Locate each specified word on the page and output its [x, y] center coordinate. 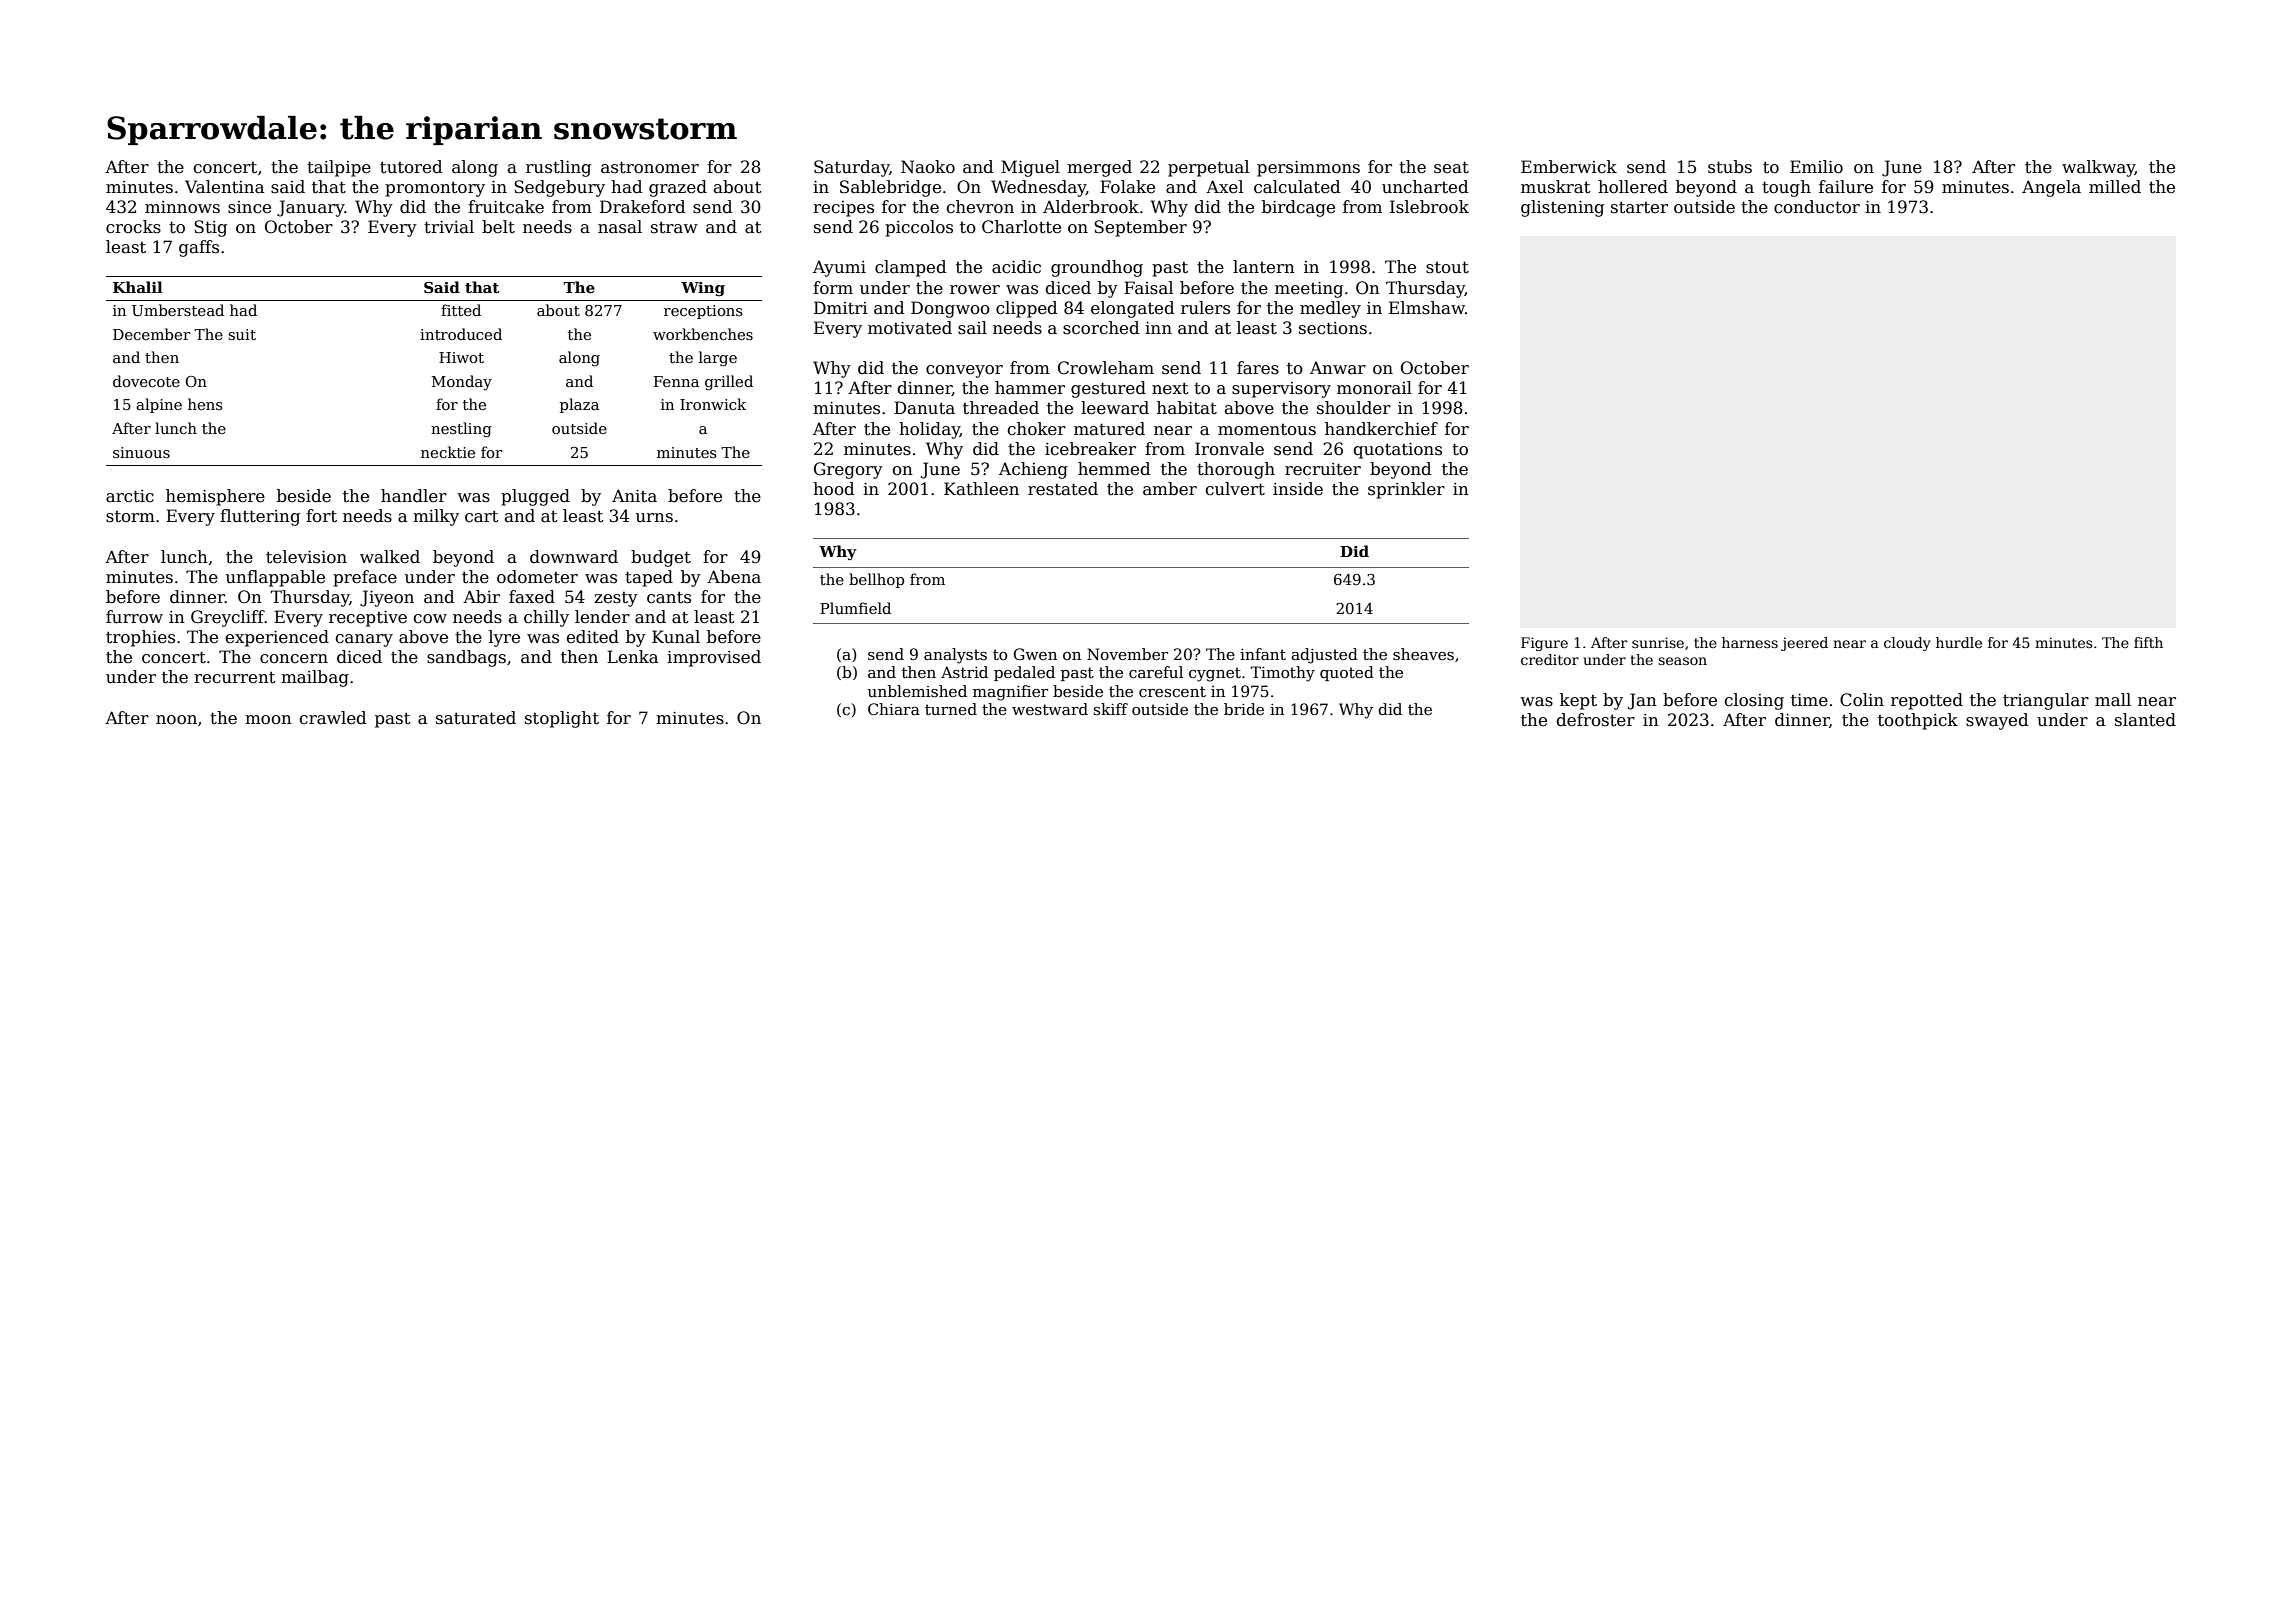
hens [205, 404]
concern [294, 659]
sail [972, 328]
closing [1754, 701]
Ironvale [1229, 449]
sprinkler [1406, 490]
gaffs [199, 248]
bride [1244, 709]
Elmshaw [1427, 307]
